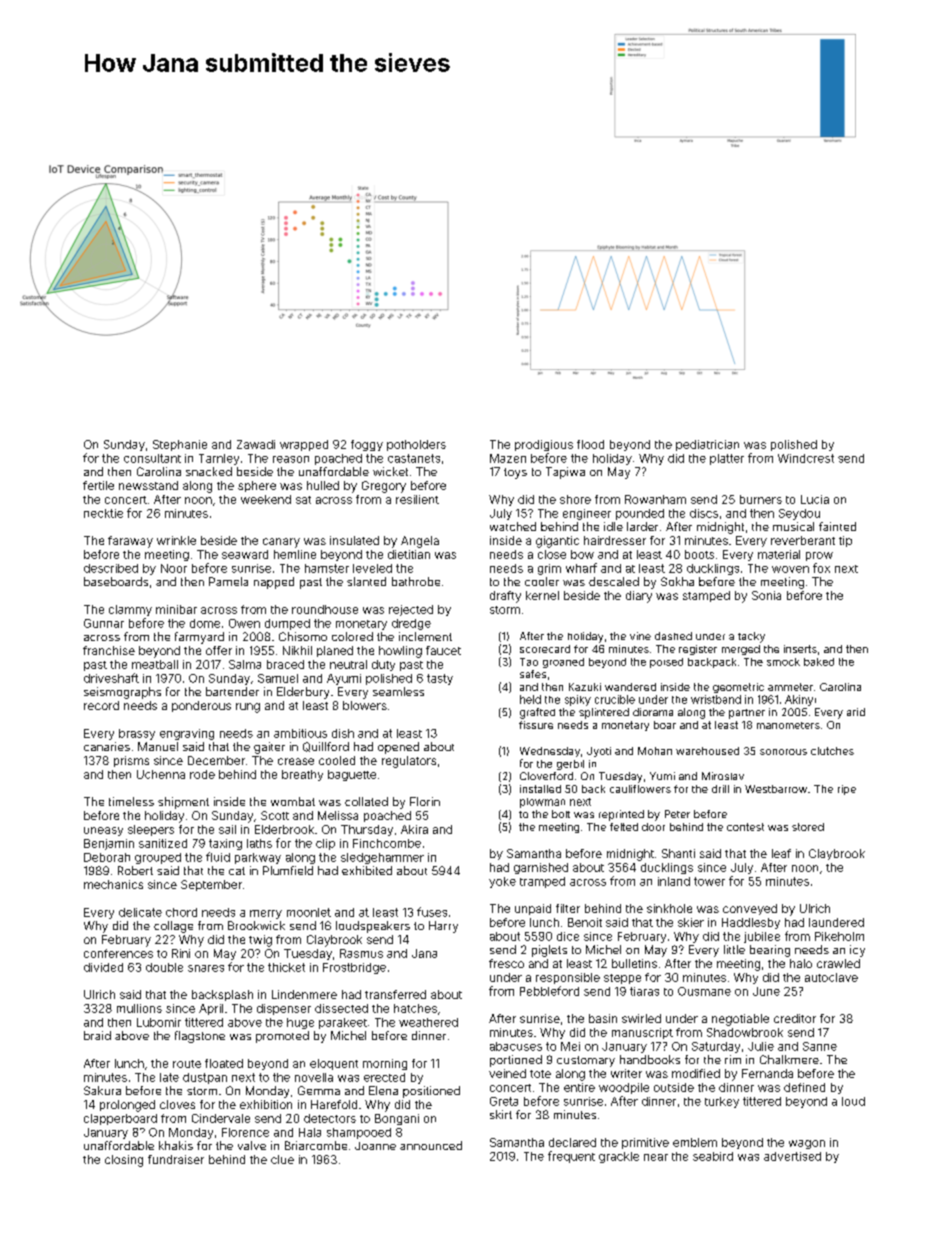 This screenshot has height=1233, width=952. What do you see at coordinates (513, 526) in the screenshot?
I see `watched` at bounding box center [513, 526].
